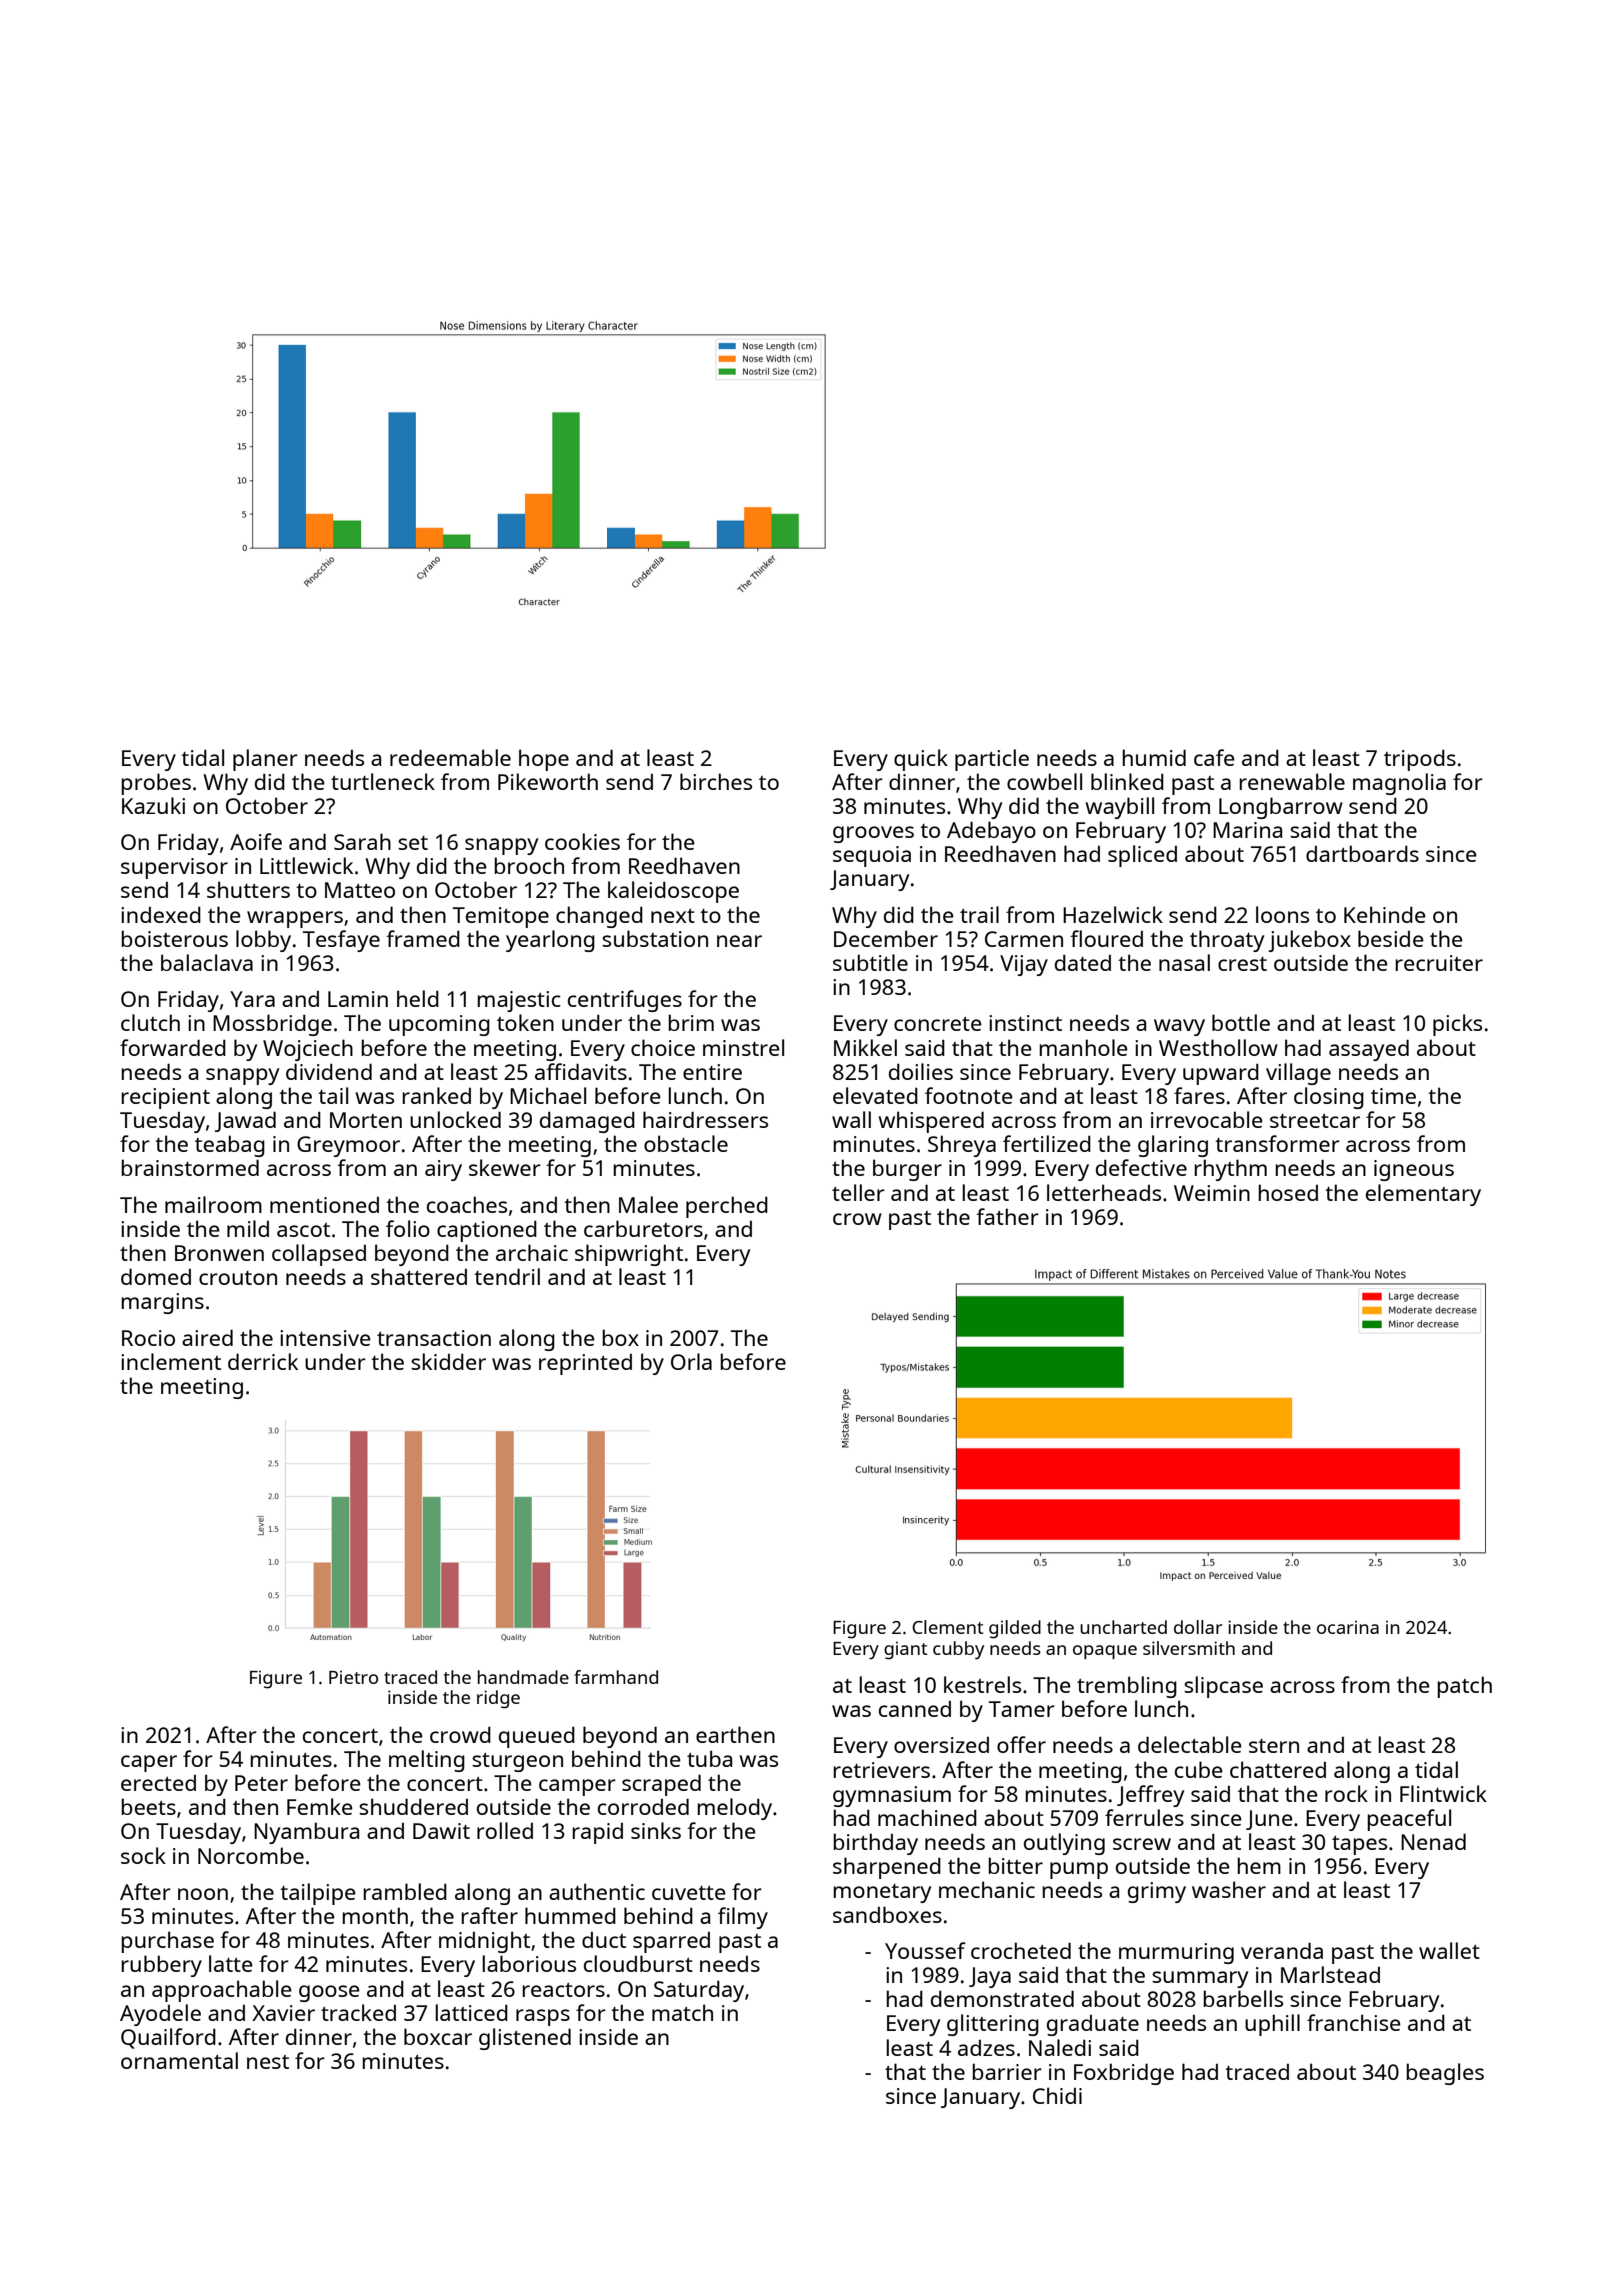 The width and height of the screenshot is (1620, 2292). What do you see at coordinates (1024, 939) in the screenshot?
I see `Carmen` at bounding box center [1024, 939].
